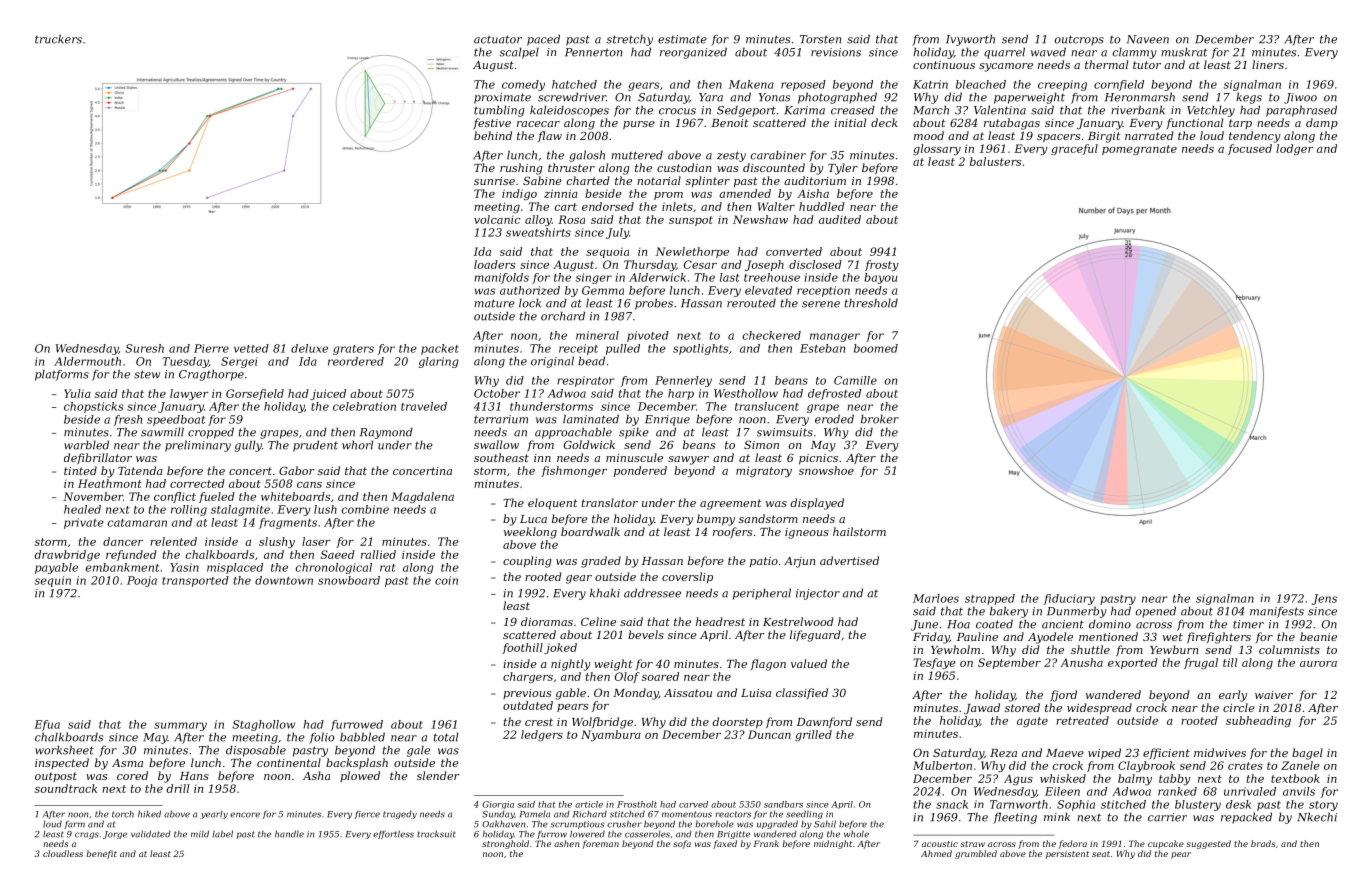 Image resolution: width=1372 pixels, height=887 pixels. What do you see at coordinates (682, 39) in the screenshot?
I see `estimate` at bounding box center [682, 39].
